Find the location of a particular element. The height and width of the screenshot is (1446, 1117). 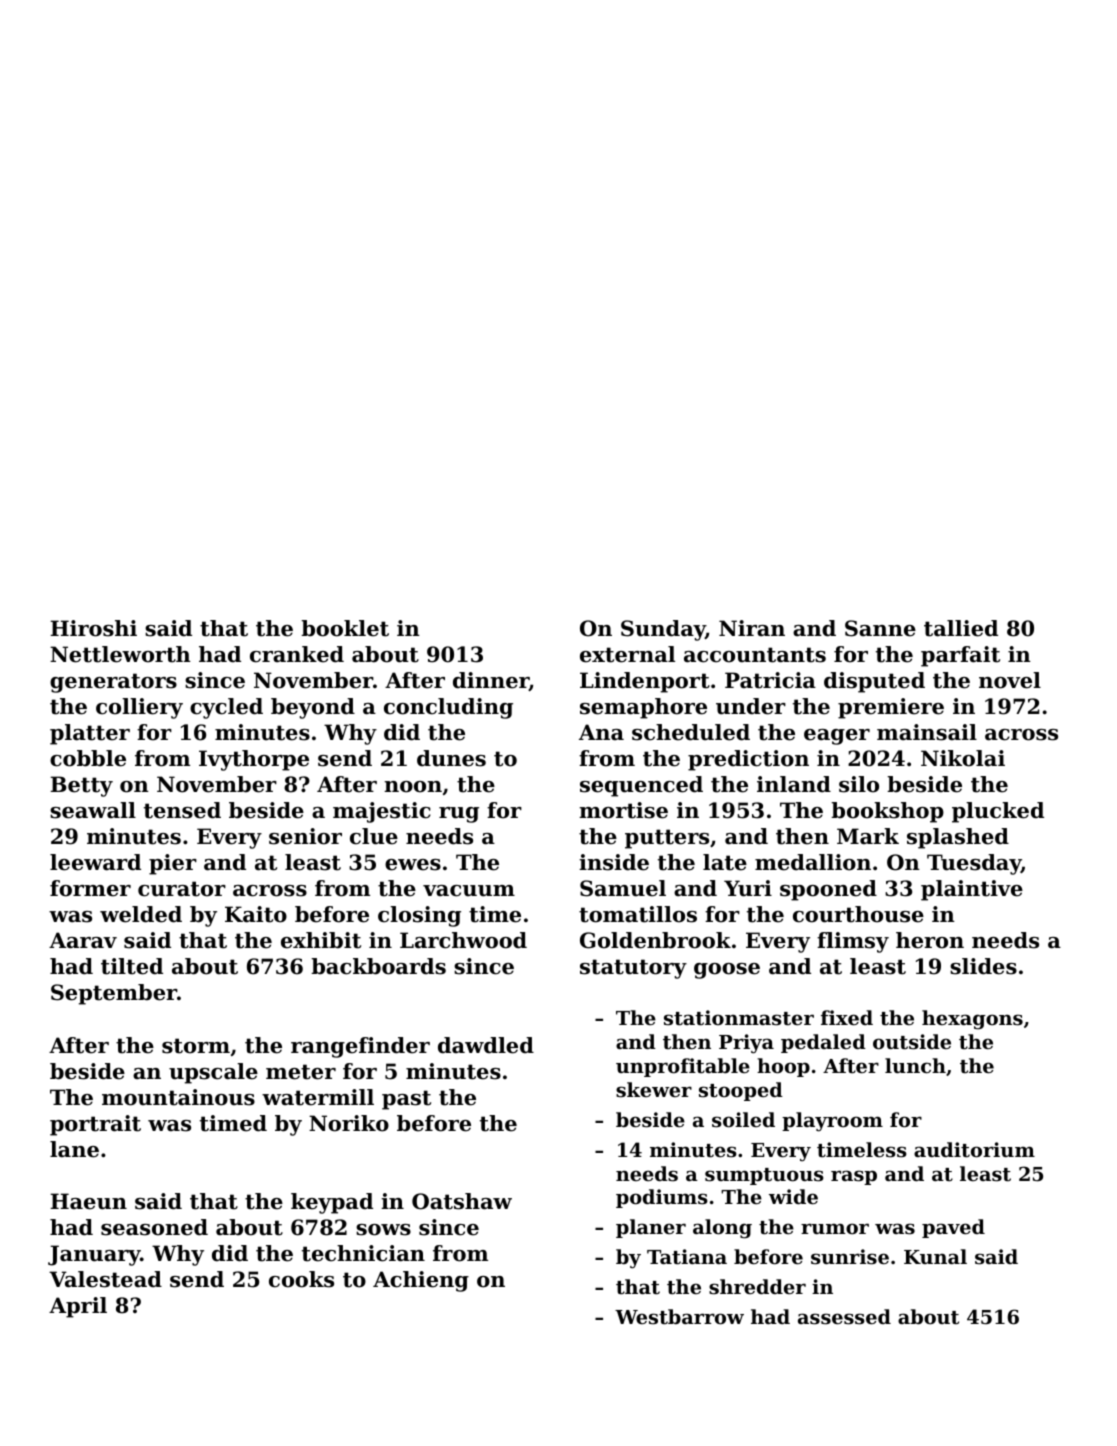

mortise is located at coordinates (623, 810).
